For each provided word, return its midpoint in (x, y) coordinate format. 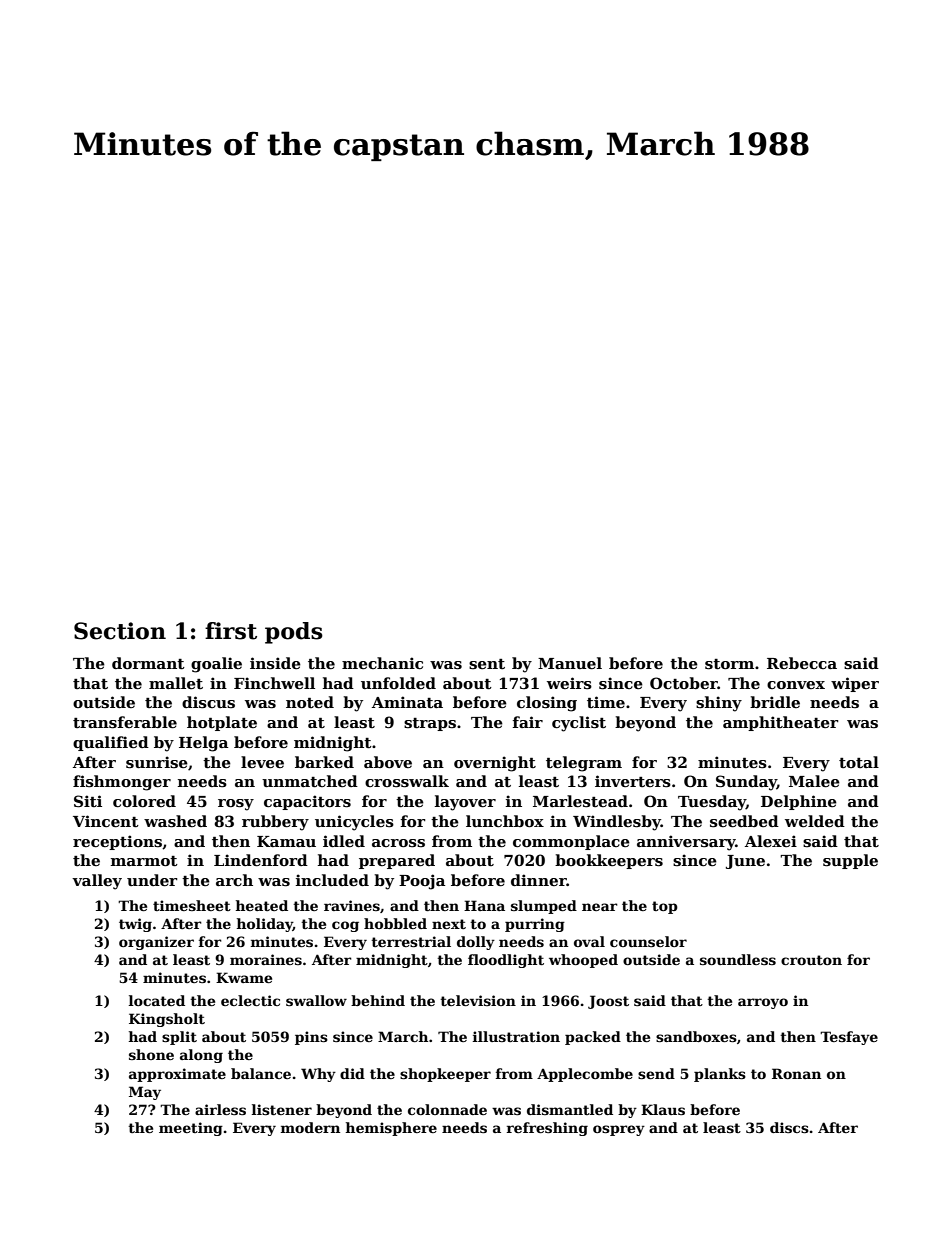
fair (528, 722)
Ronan (796, 1073)
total (859, 762)
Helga (203, 744)
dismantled (570, 1109)
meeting (191, 1129)
